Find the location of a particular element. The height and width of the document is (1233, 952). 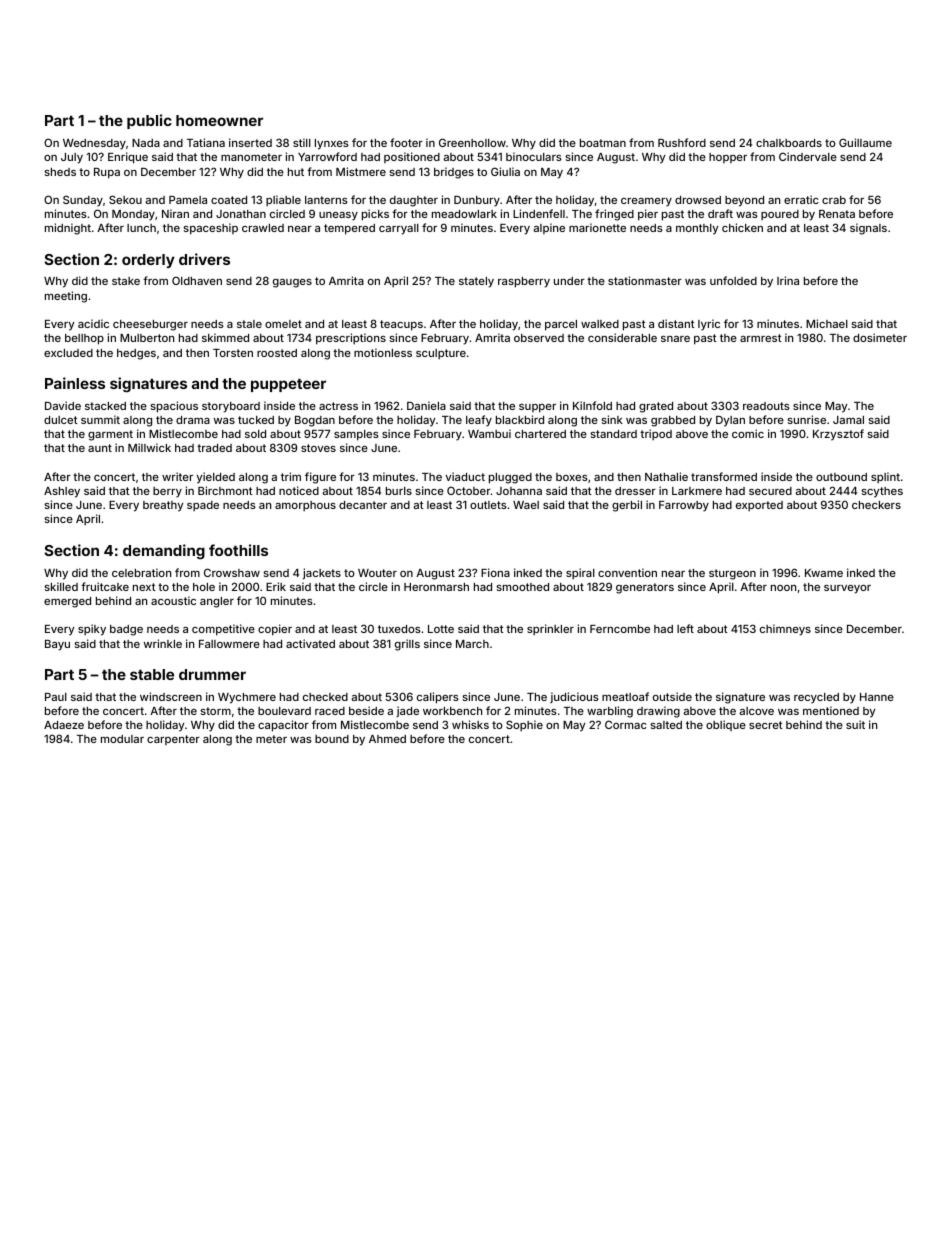

inserted is located at coordinates (250, 142).
